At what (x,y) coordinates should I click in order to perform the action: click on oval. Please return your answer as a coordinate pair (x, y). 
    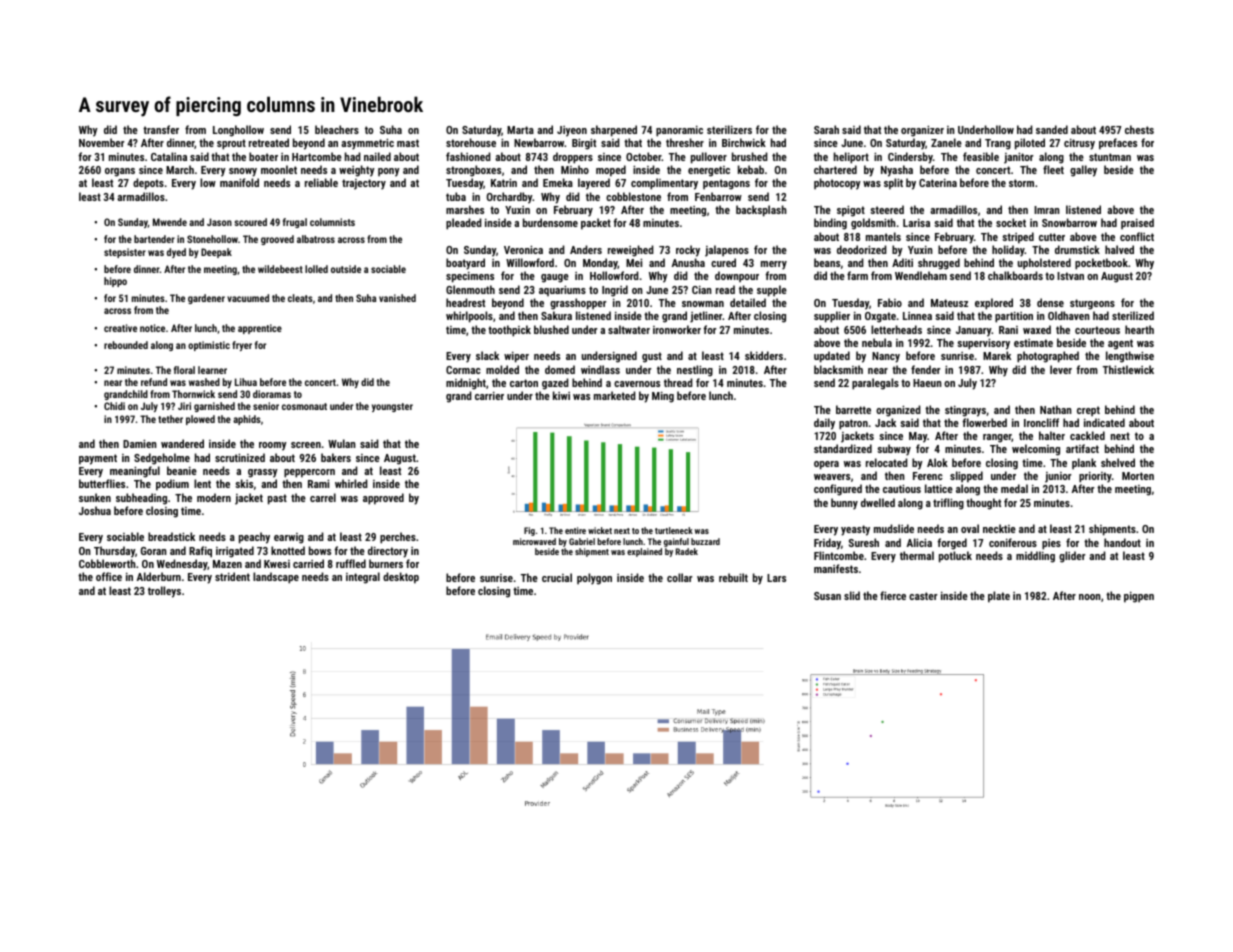
    Looking at the image, I should click on (970, 528).
